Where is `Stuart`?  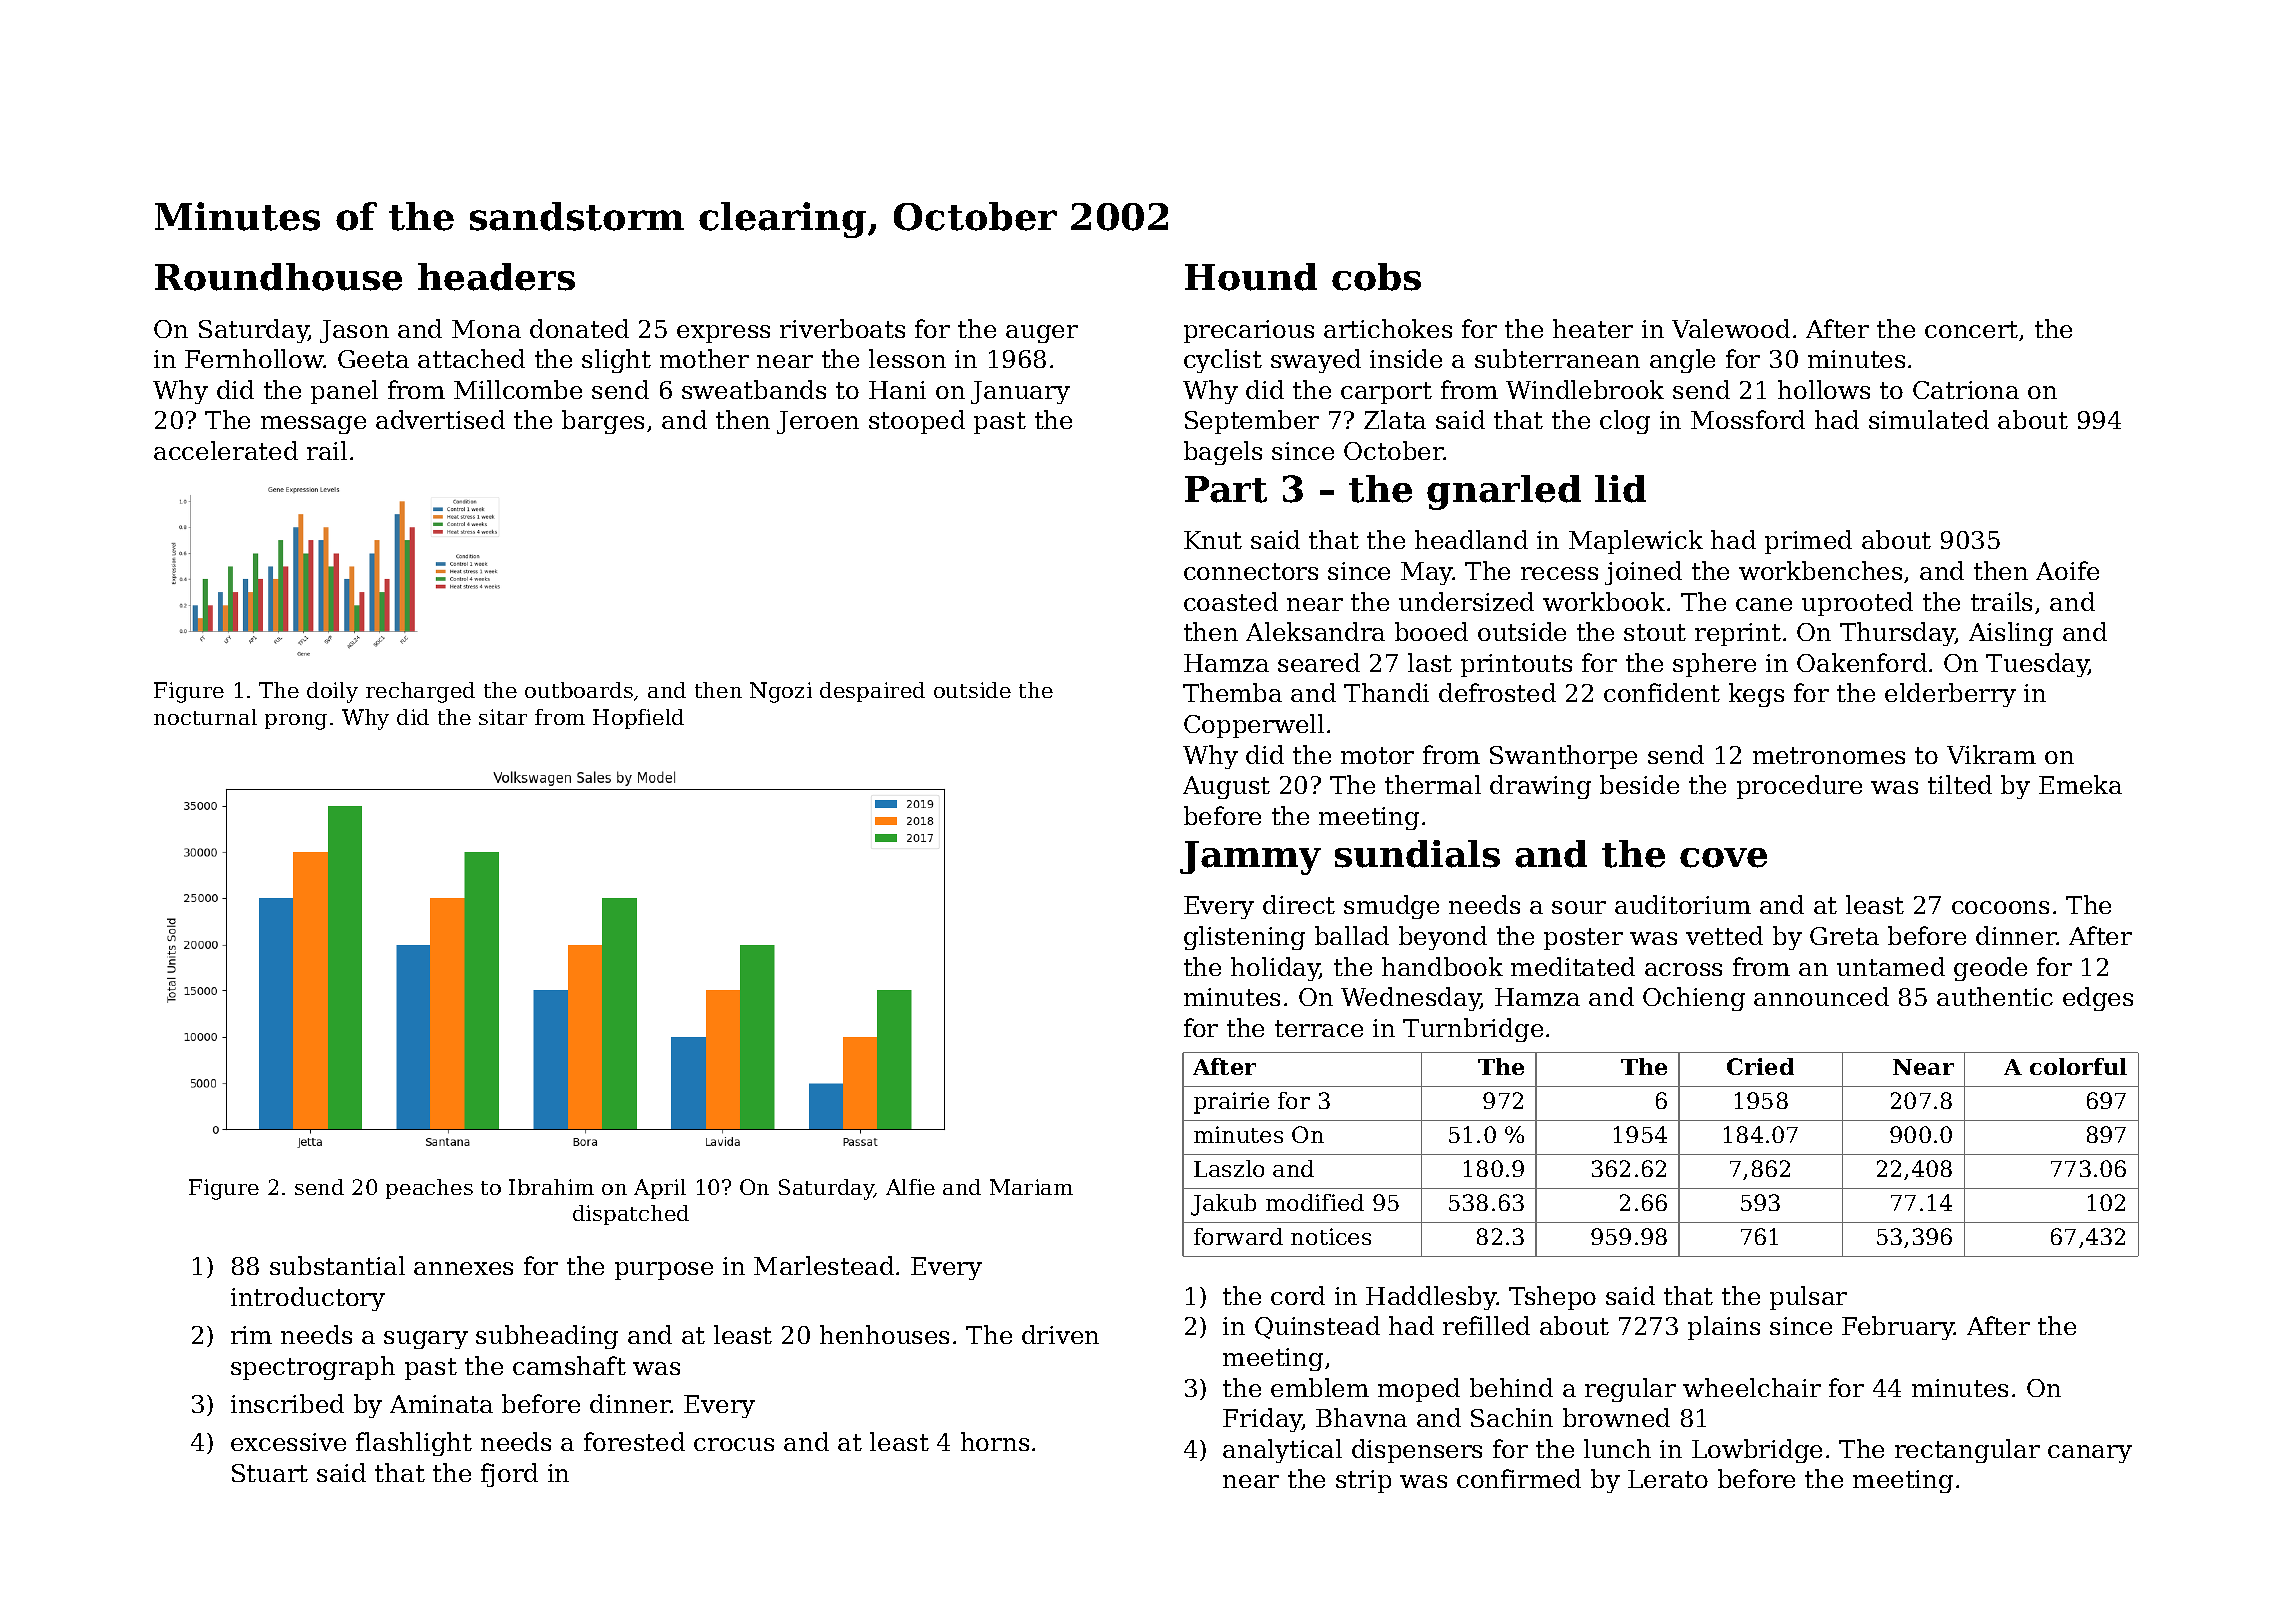 Stuart is located at coordinates (270, 1473).
